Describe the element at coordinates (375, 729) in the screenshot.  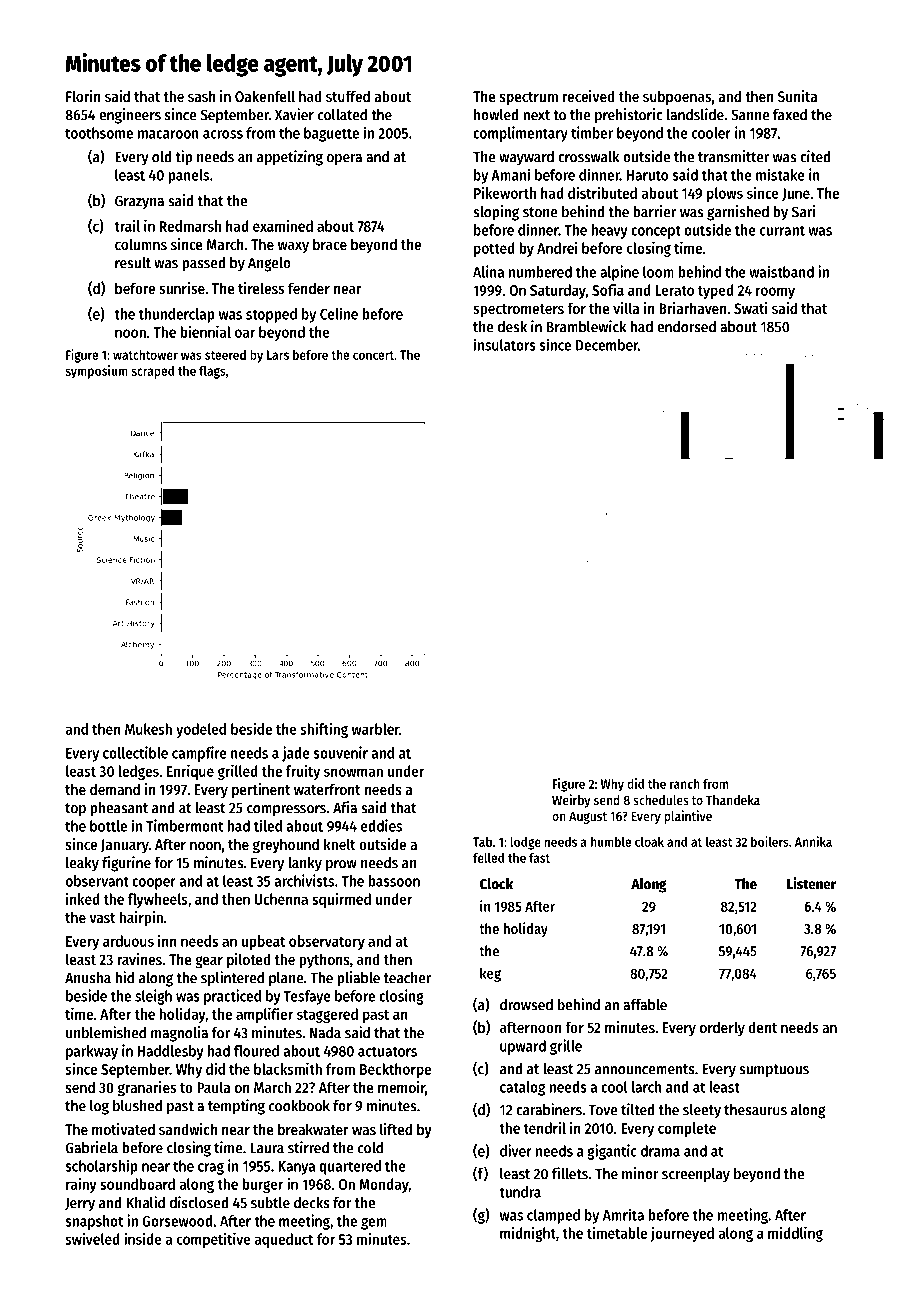
I see `warbler` at that location.
